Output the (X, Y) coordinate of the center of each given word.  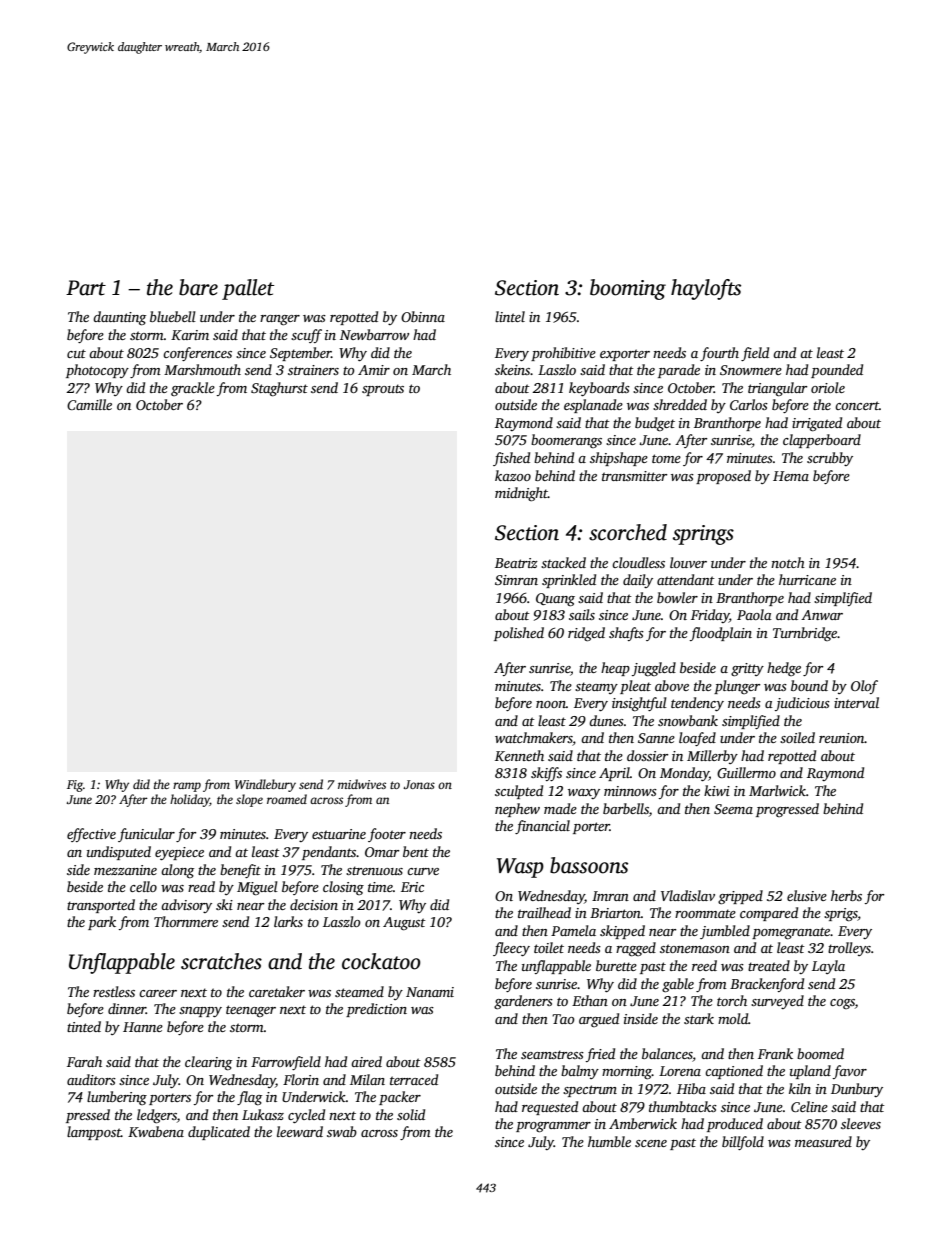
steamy (596, 688)
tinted (84, 1026)
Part (86, 288)
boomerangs (566, 441)
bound (809, 685)
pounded (837, 371)
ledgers (157, 1116)
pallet (248, 289)
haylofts (706, 289)
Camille (89, 404)
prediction (376, 1010)
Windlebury (265, 785)
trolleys (849, 949)
